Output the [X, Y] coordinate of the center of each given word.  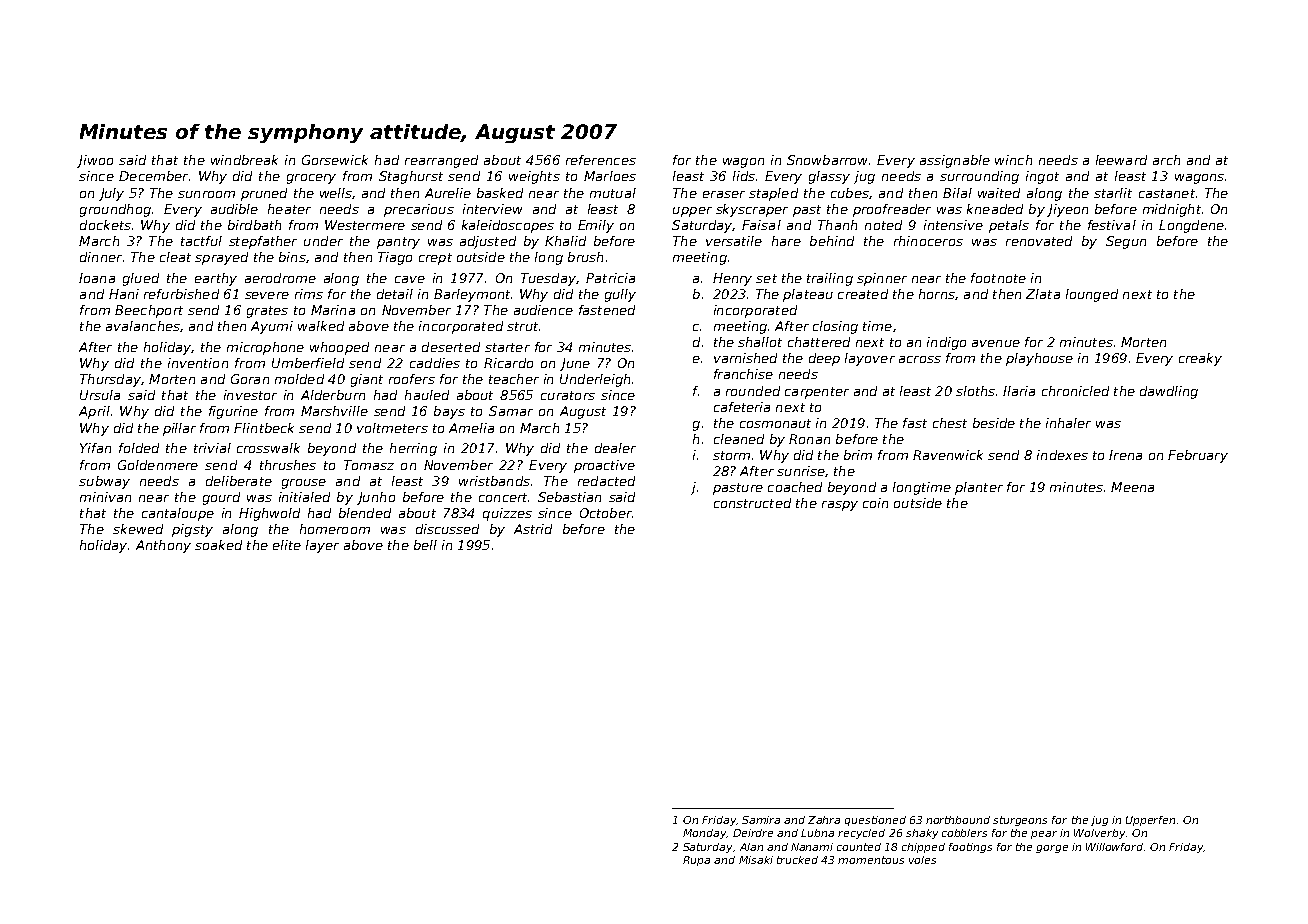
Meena [1132, 487]
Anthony [163, 546]
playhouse [1039, 359]
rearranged [441, 161]
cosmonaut [775, 423]
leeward [1121, 160]
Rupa [696, 861]
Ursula [100, 395]
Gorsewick [335, 160]
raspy [840, 506]
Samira [761, 820]
